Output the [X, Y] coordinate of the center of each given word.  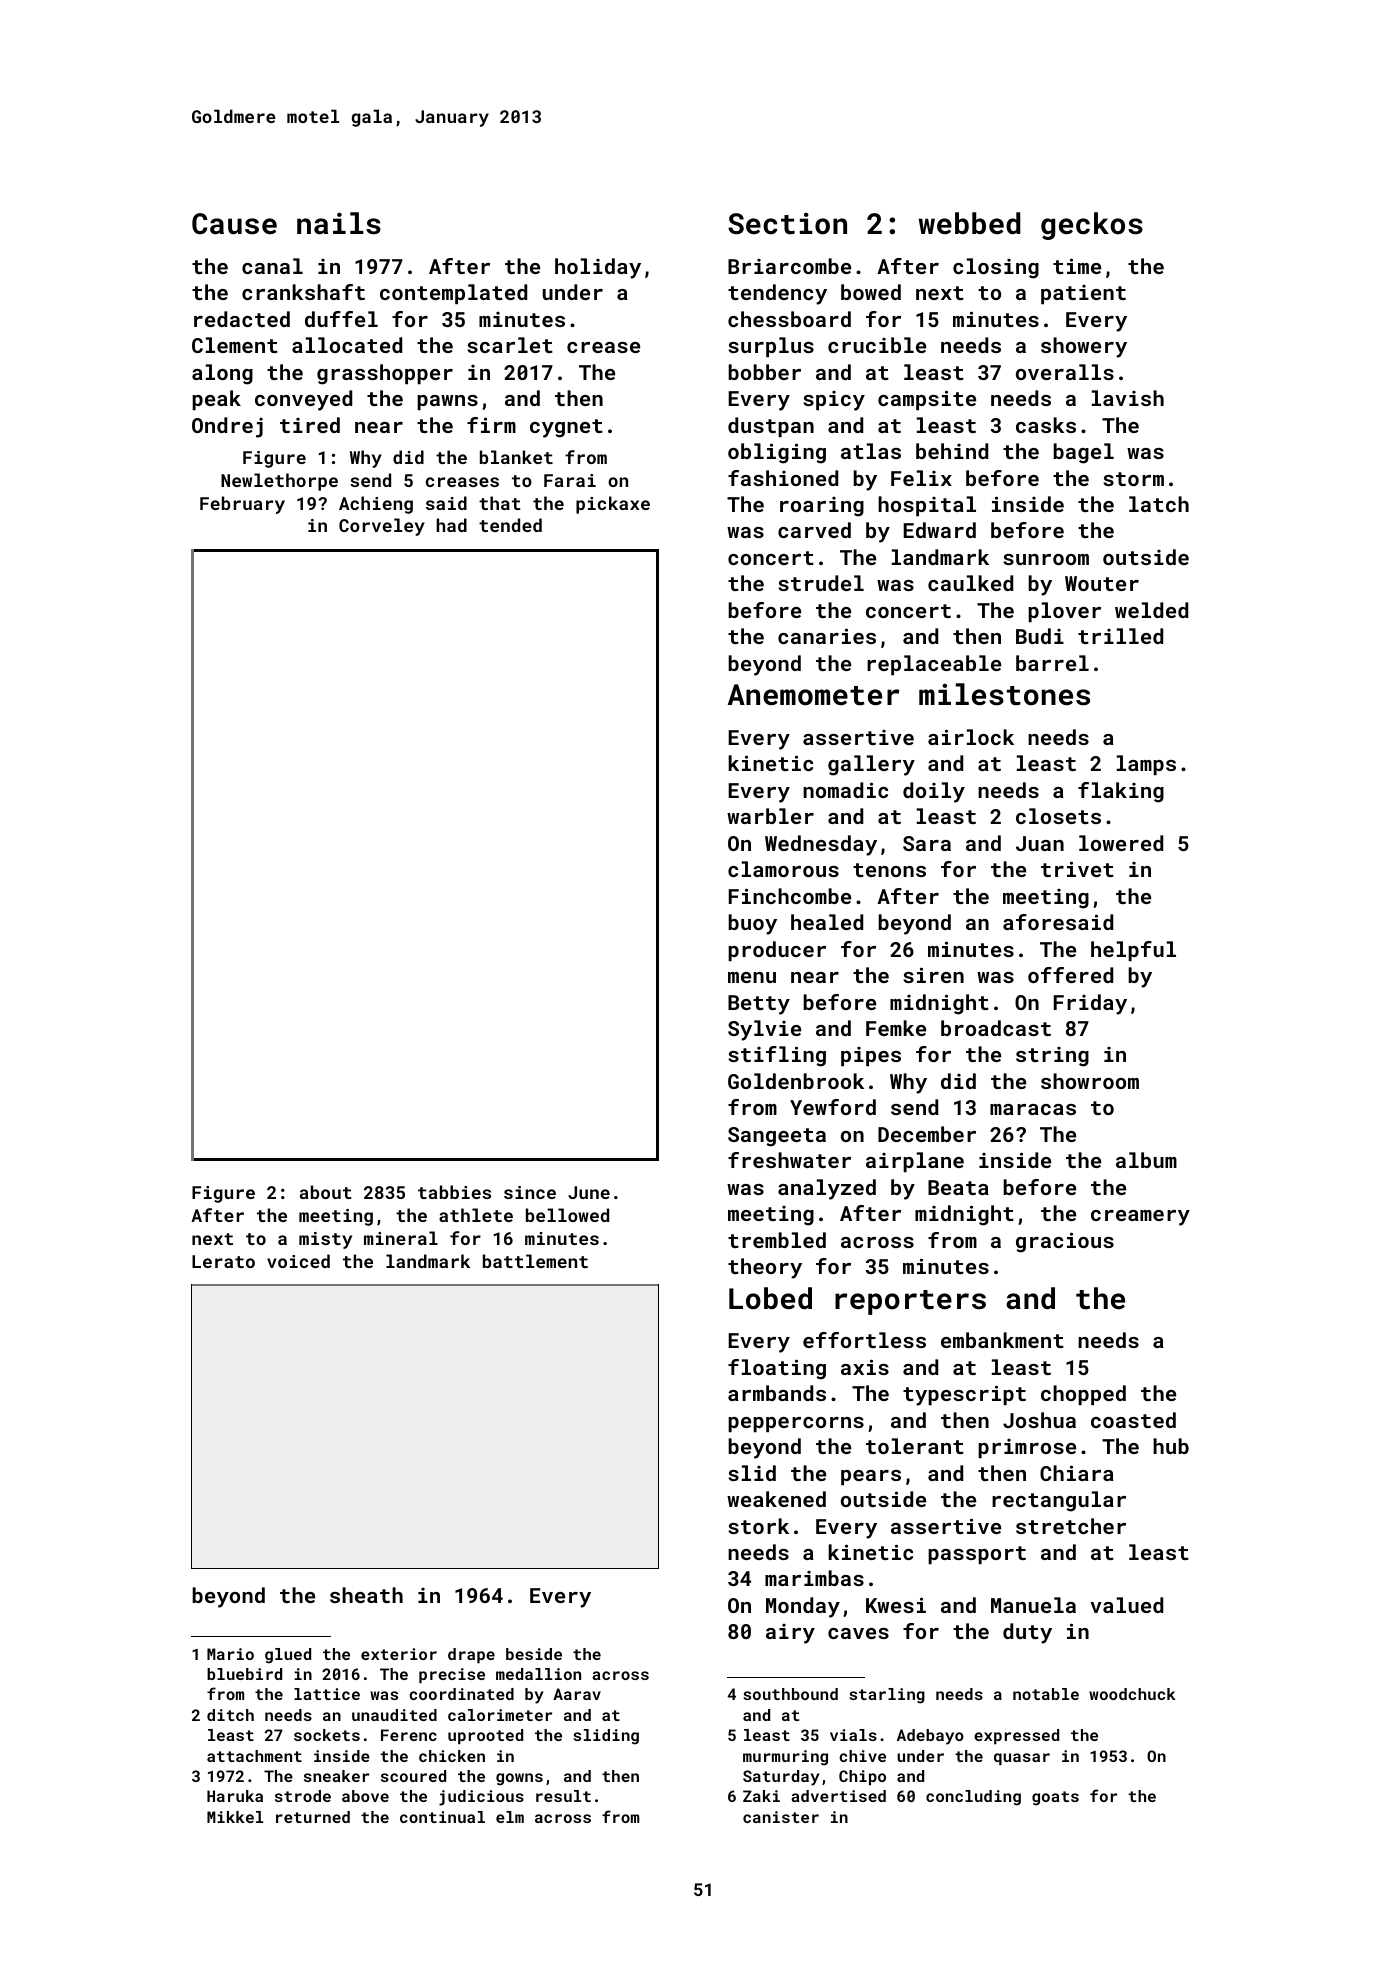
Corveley [382, 527]
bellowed [567, 1215]
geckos [1092, 226]
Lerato [223, 1261]
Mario [230, 1654]
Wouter [1102, 583]
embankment [1002, 1340]
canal [272, 266]
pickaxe [613, 505]
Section [787, 224]
